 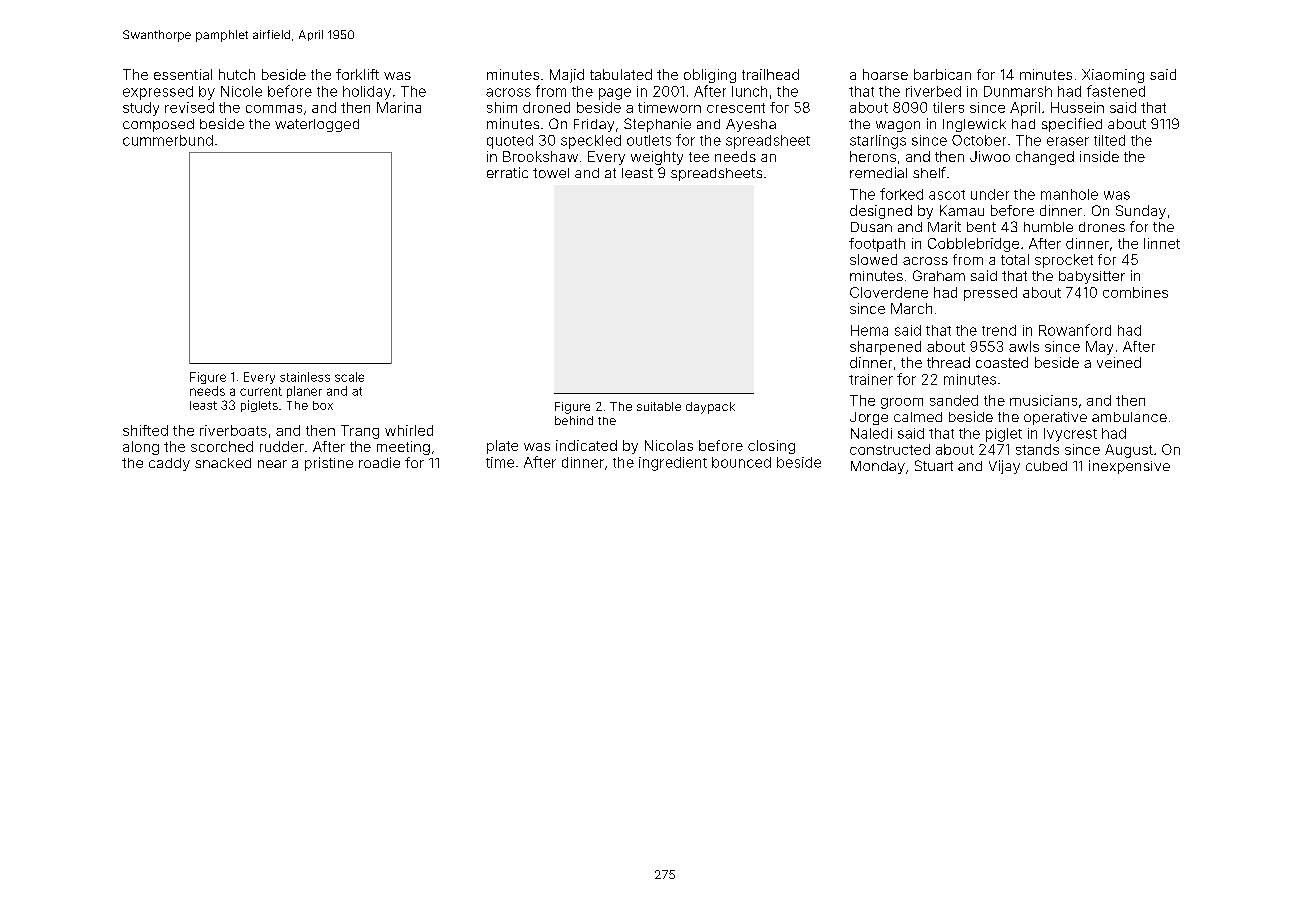 I want to click on tabulated, so click(x=621, y=74).
